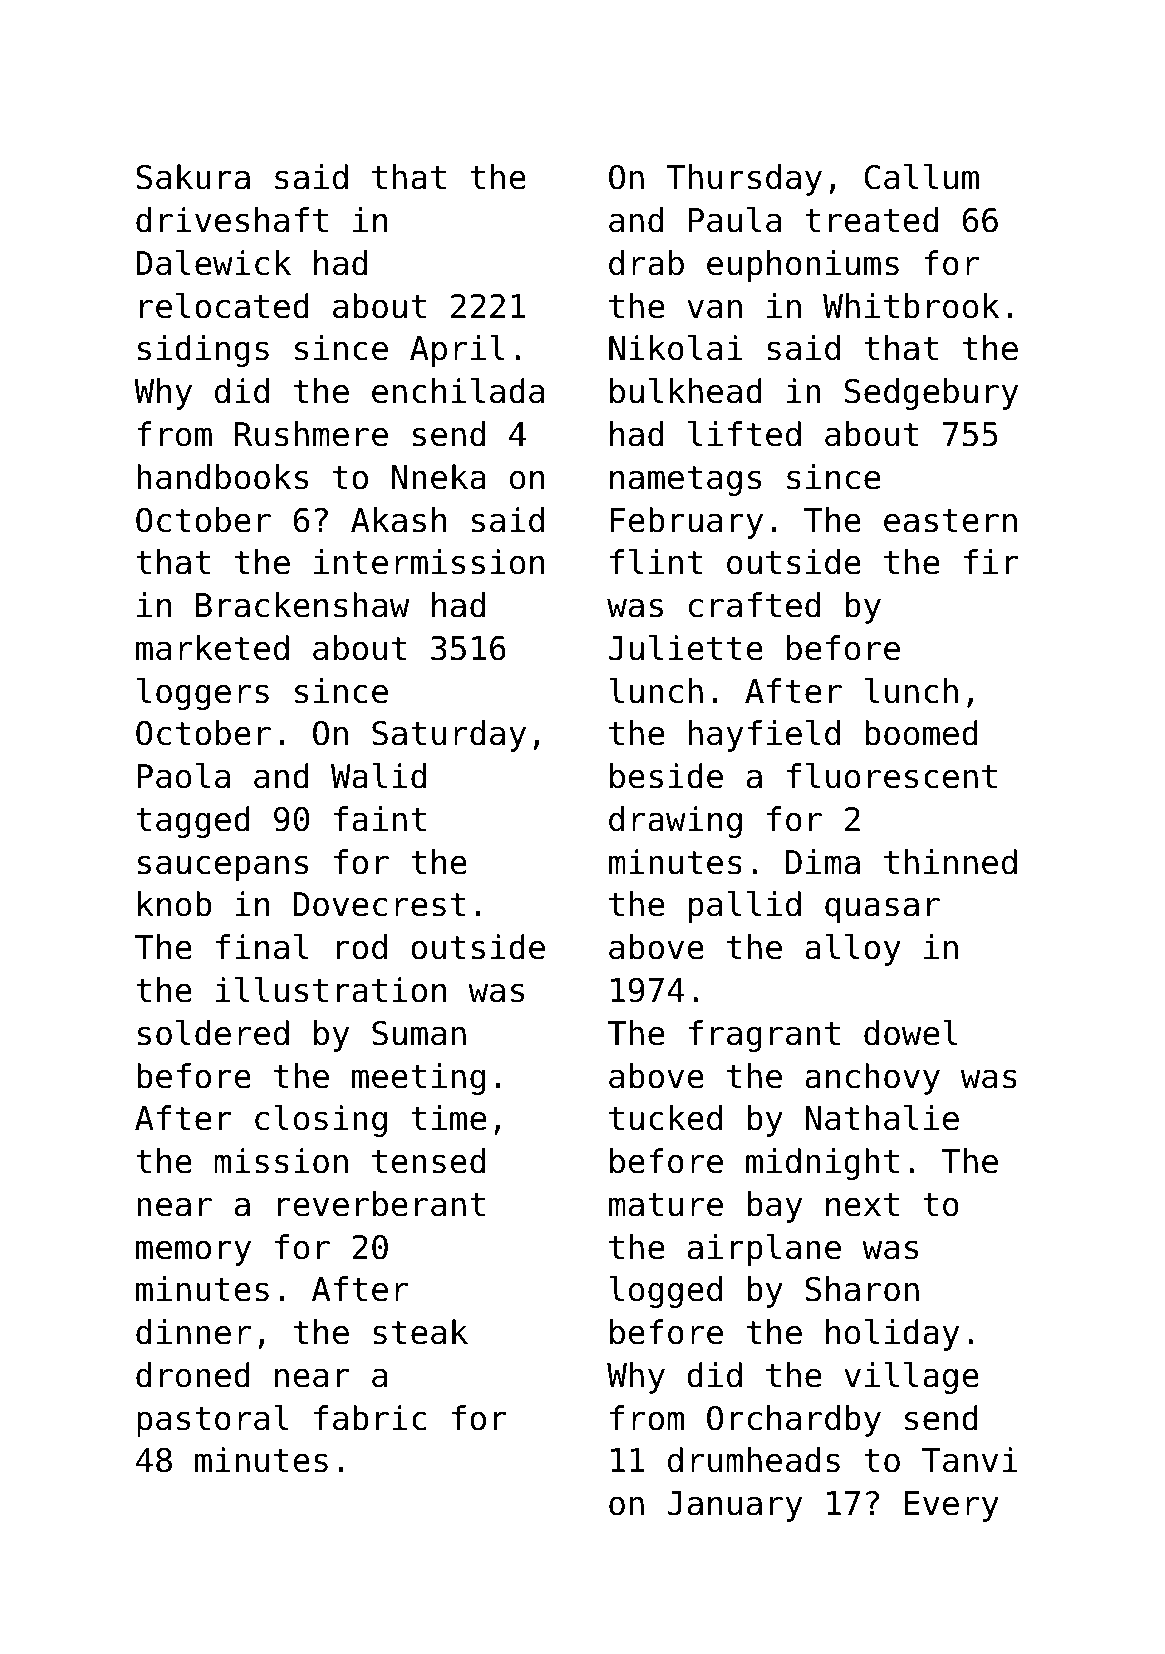 The width and height of the screenshot is (1165, 1654). Describe the element at coordinates (666, 1205) in the screenshot. I see `mature` at that location.
